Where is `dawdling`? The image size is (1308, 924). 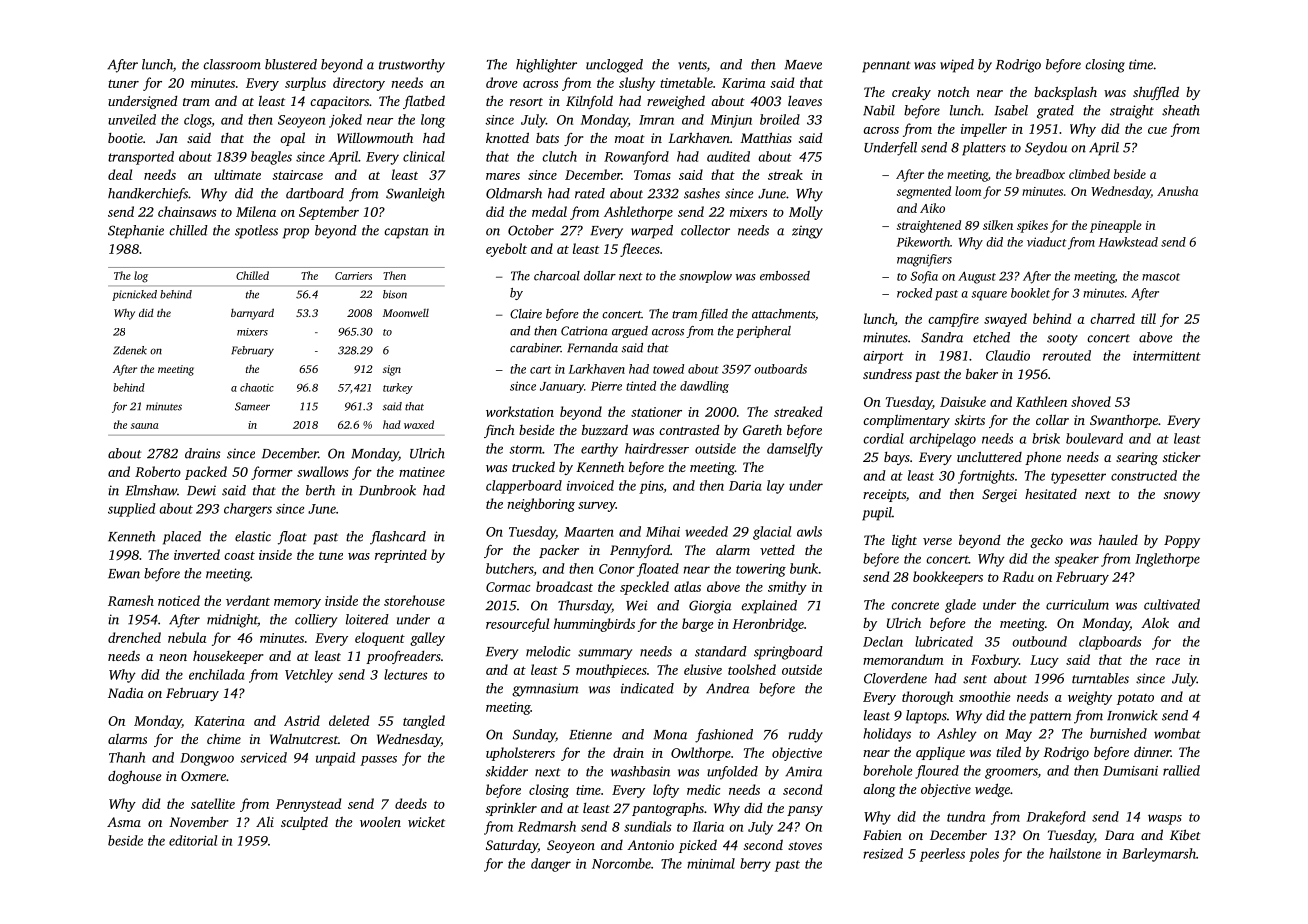
dawdling is located at coordinates (704, 387).
